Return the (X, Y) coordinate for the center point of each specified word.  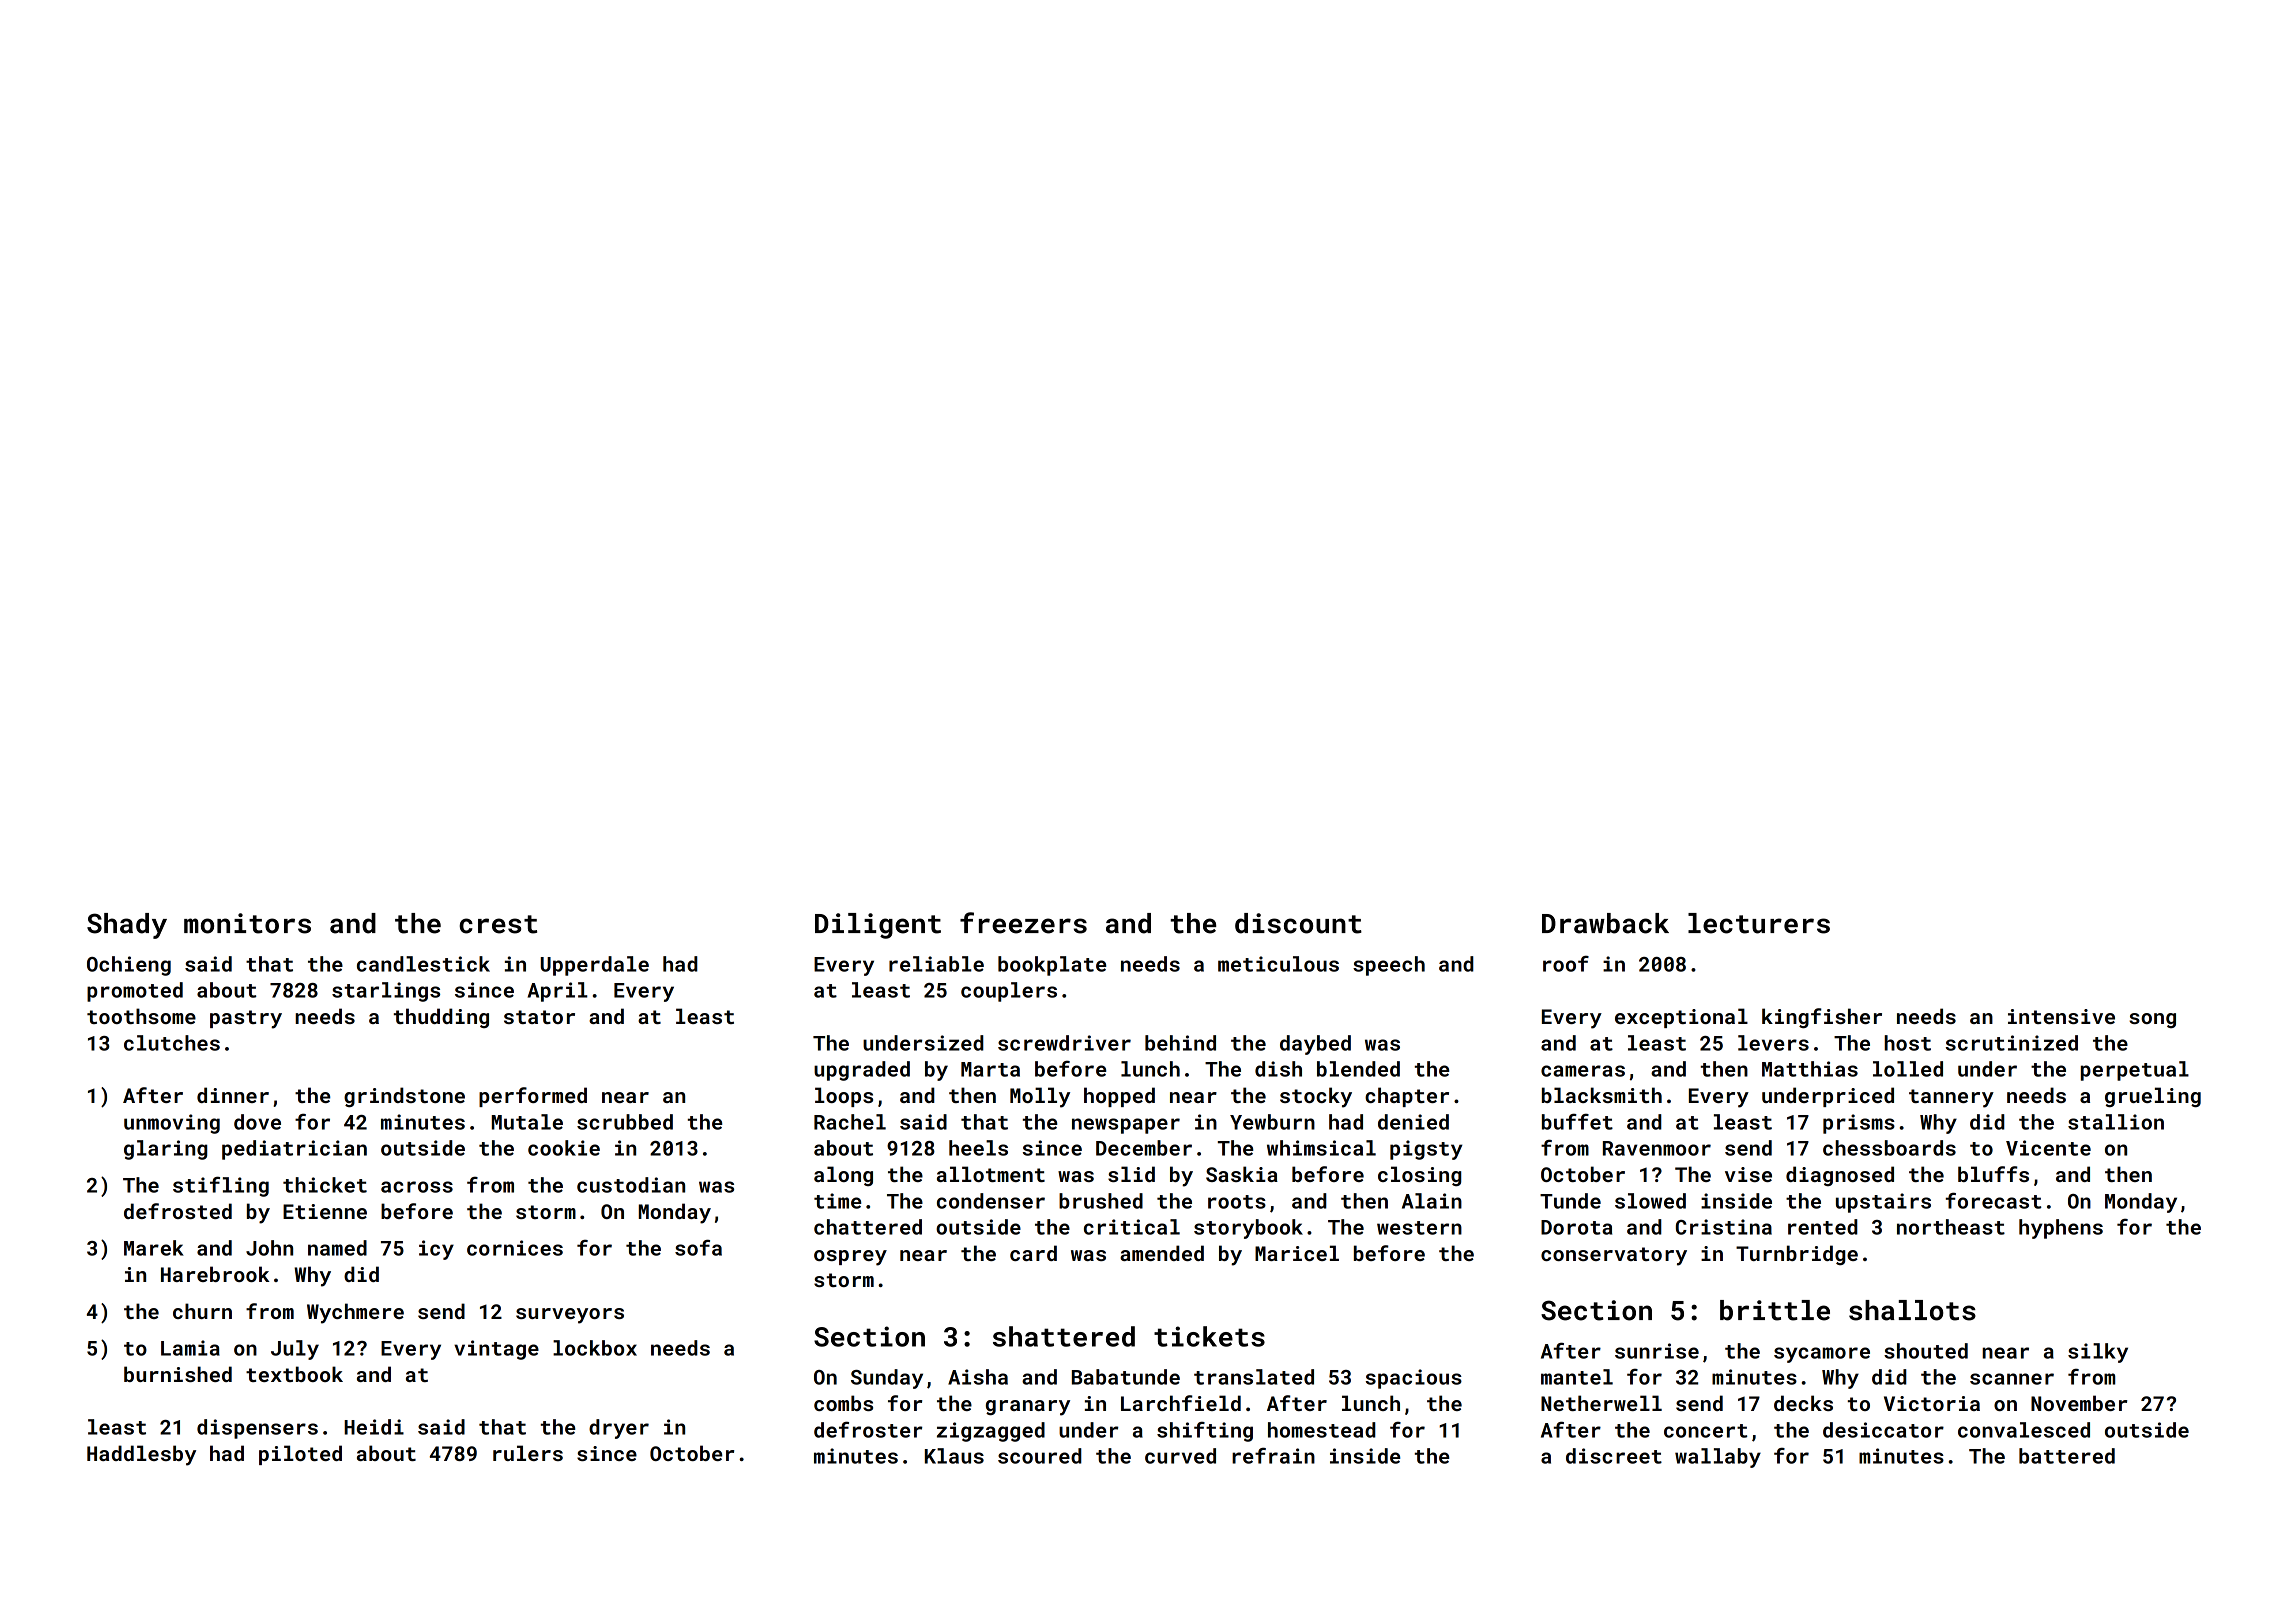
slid (1131, 1174)
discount (1298, 923)
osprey (850, 1258)
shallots (1912, 1310)
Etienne (325, 1211)
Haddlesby (141, 1455)
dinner (233, 1095)
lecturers (1759, 923)
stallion (2116, 1122)
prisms (1859, 1124)
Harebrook (215, 1274)
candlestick (423, 964)
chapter (1407, 1097)
